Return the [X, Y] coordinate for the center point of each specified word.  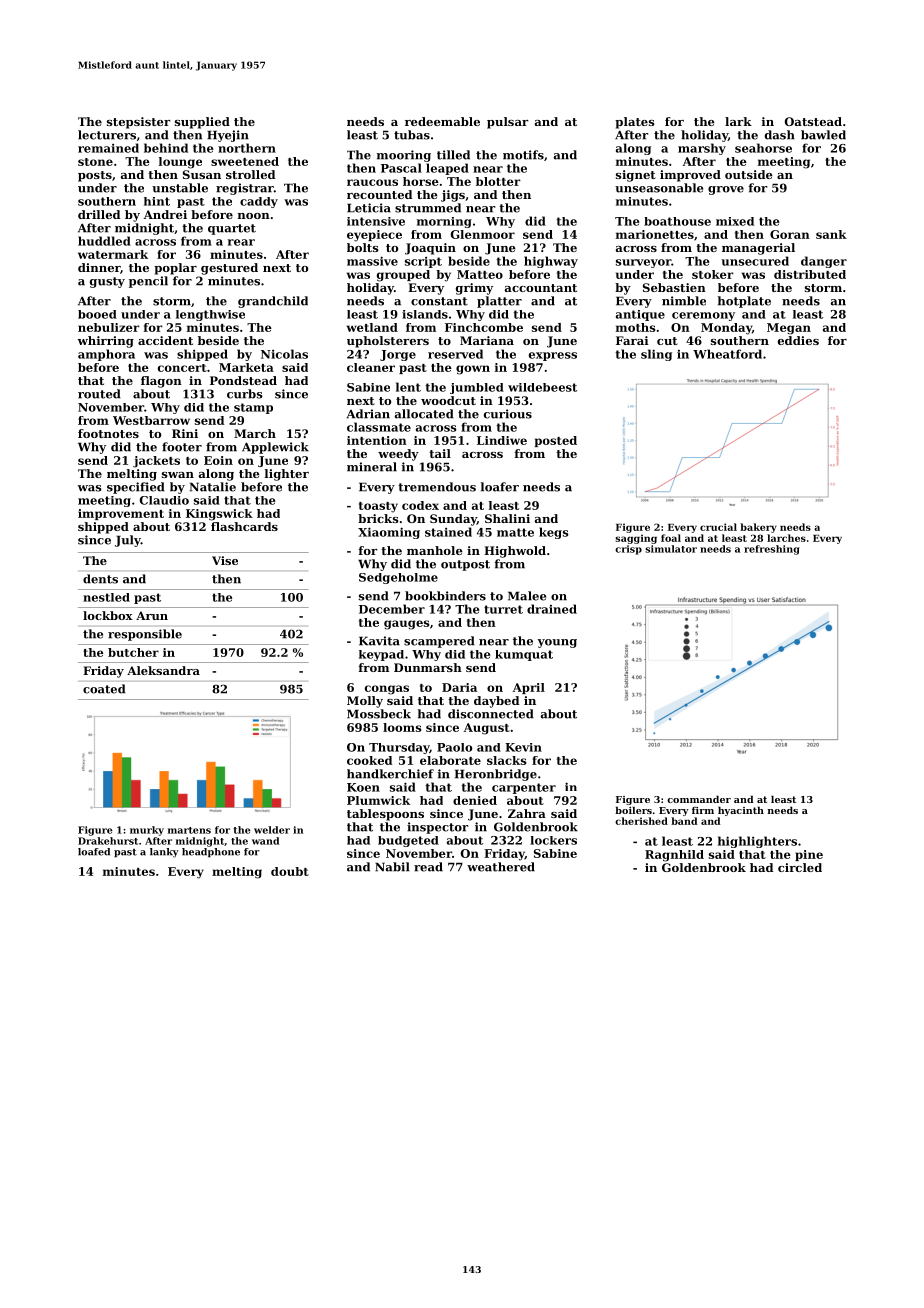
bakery [758, 528]
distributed [810, 274]
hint [157, 201]
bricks [378, 518]
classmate [379, 427]
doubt [290, 871]
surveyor [643, 263]
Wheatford [727, 354]
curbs [245, 394]
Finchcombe [484, 327]
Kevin [523, 747]
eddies [798, 340]
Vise [225, 560]
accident [165, 340]
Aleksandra [163, 670]
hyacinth [741, 811]
